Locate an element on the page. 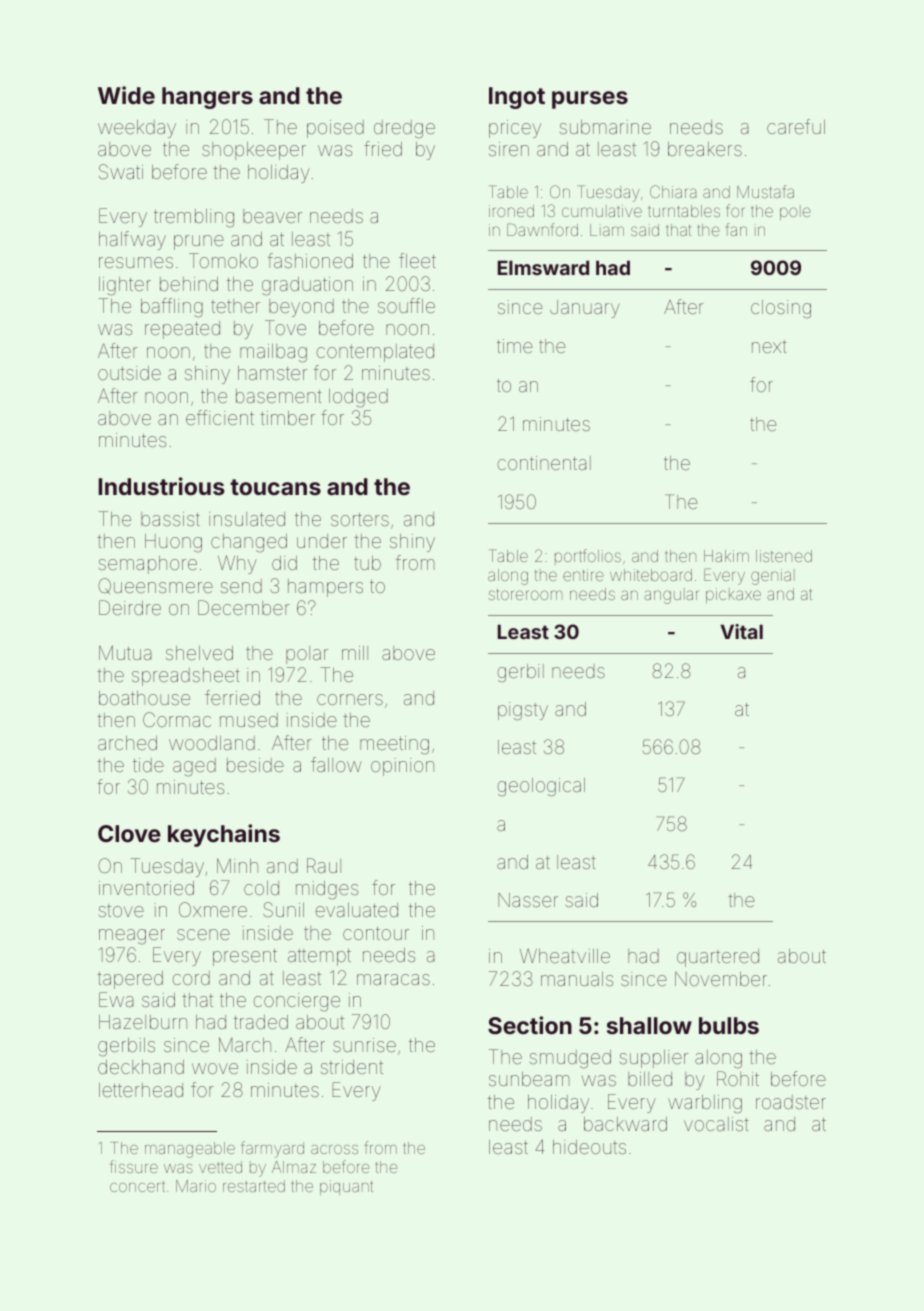  careful is located at coordinates (796, 126).
